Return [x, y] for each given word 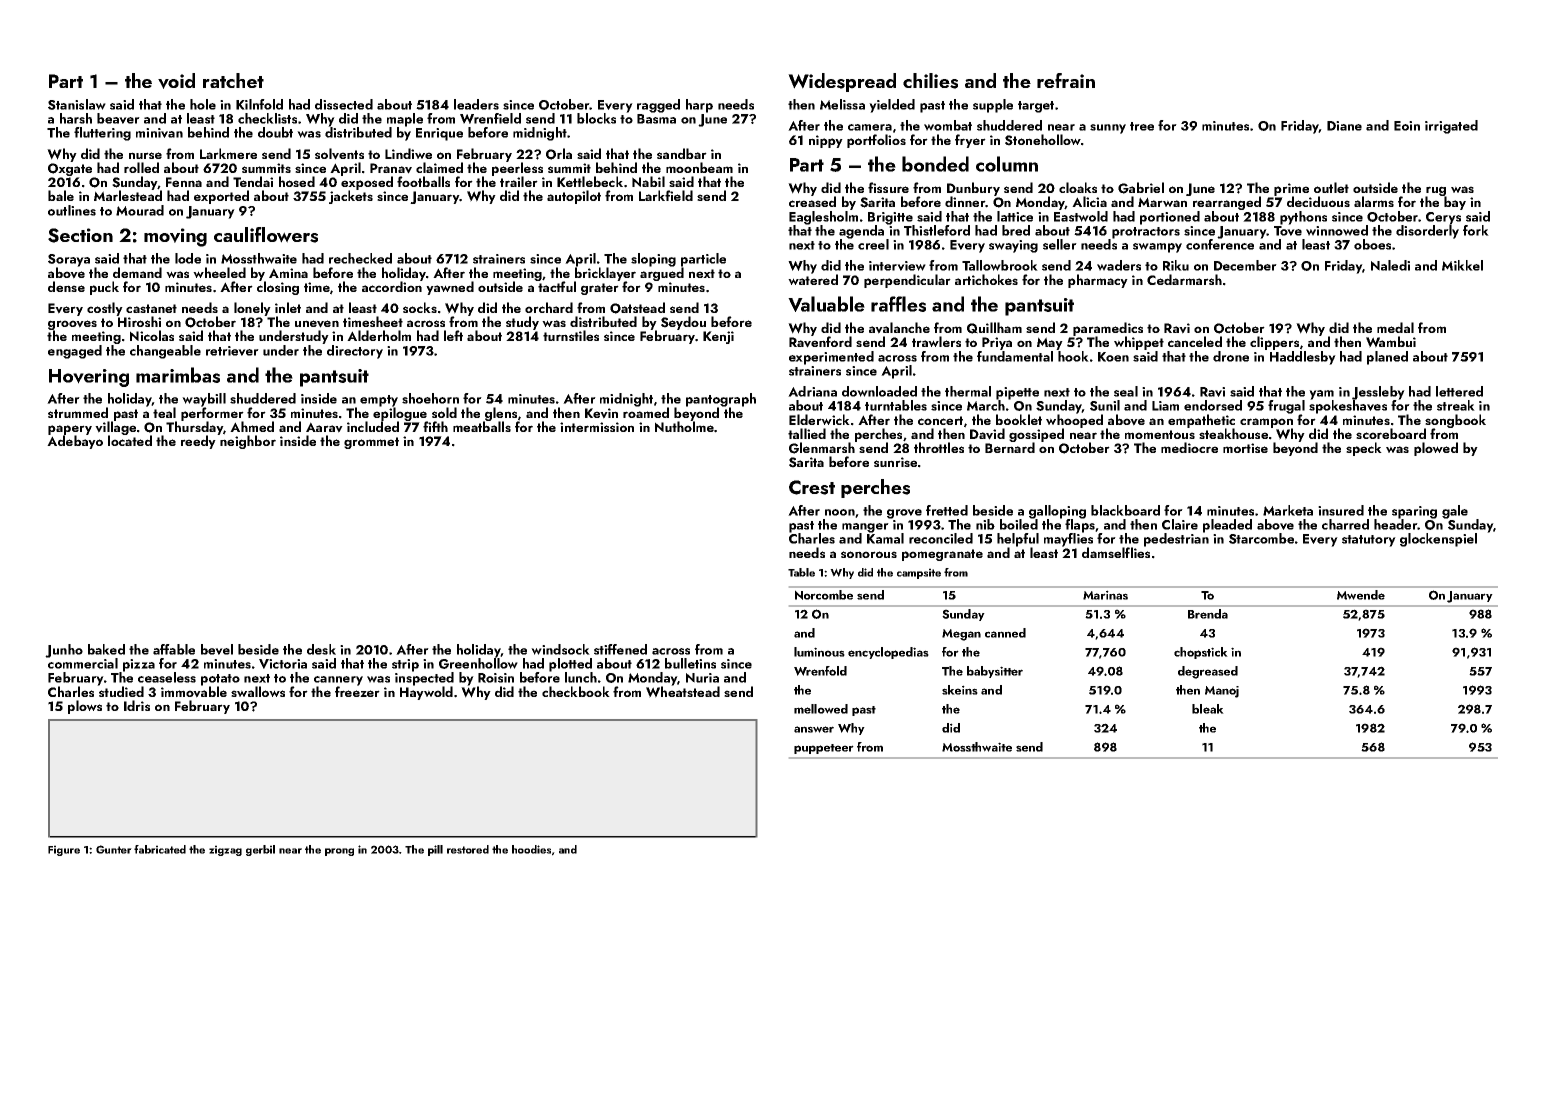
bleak [1208, 709]
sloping [653, 260]
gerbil [260, 850]
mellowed [821, 709]
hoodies [531, 849]
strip [405, 665]
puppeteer [824, 749]
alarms [1374, 201]
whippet [1139, 343]
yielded [892, 106]
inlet [288, 307]
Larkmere [228, 153]
